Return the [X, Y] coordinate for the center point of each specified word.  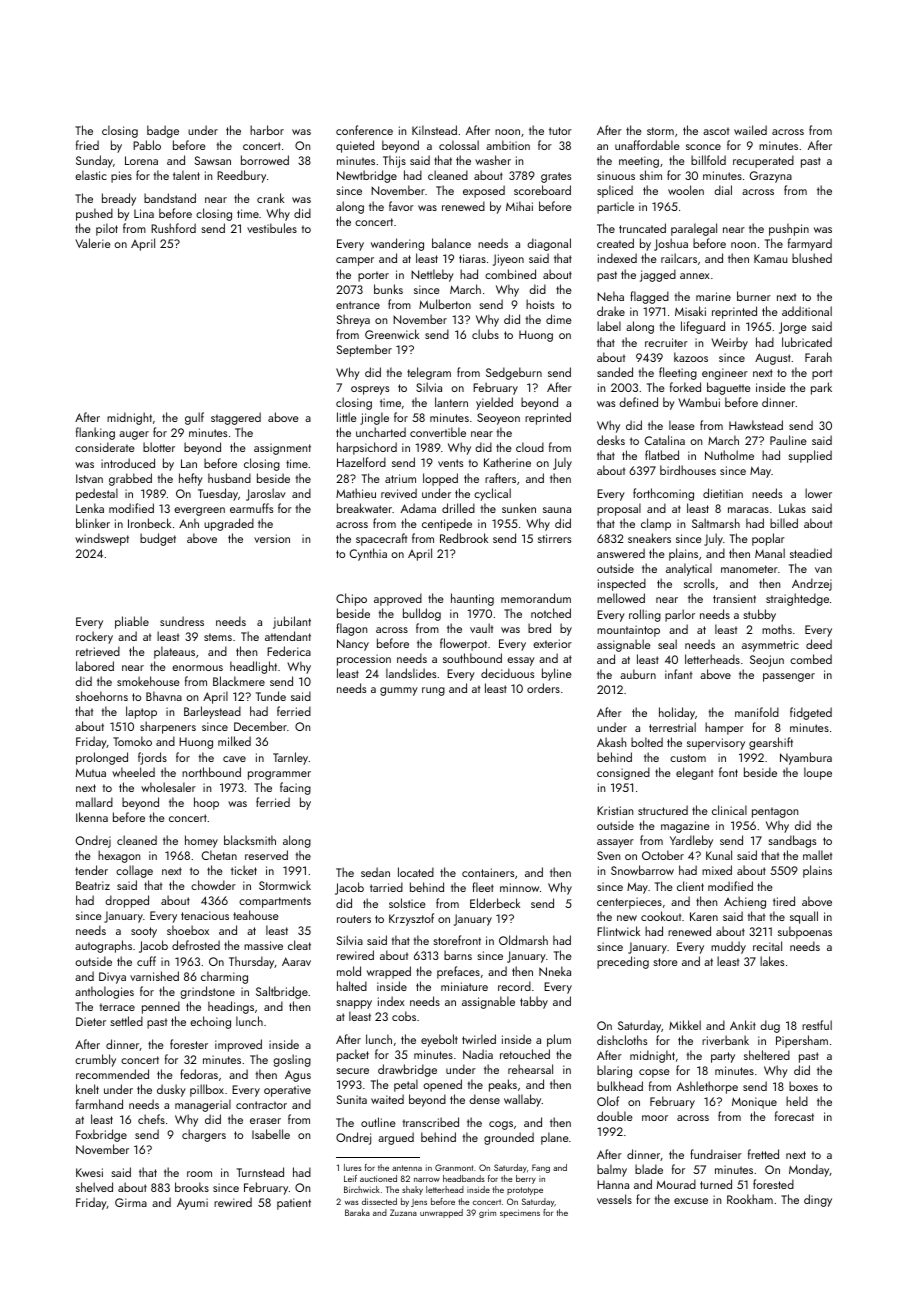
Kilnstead [434, 130]
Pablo [147, 145]
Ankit [743, 1025]
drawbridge [407, 1070]
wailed [750, 130]
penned [161, 1007]
